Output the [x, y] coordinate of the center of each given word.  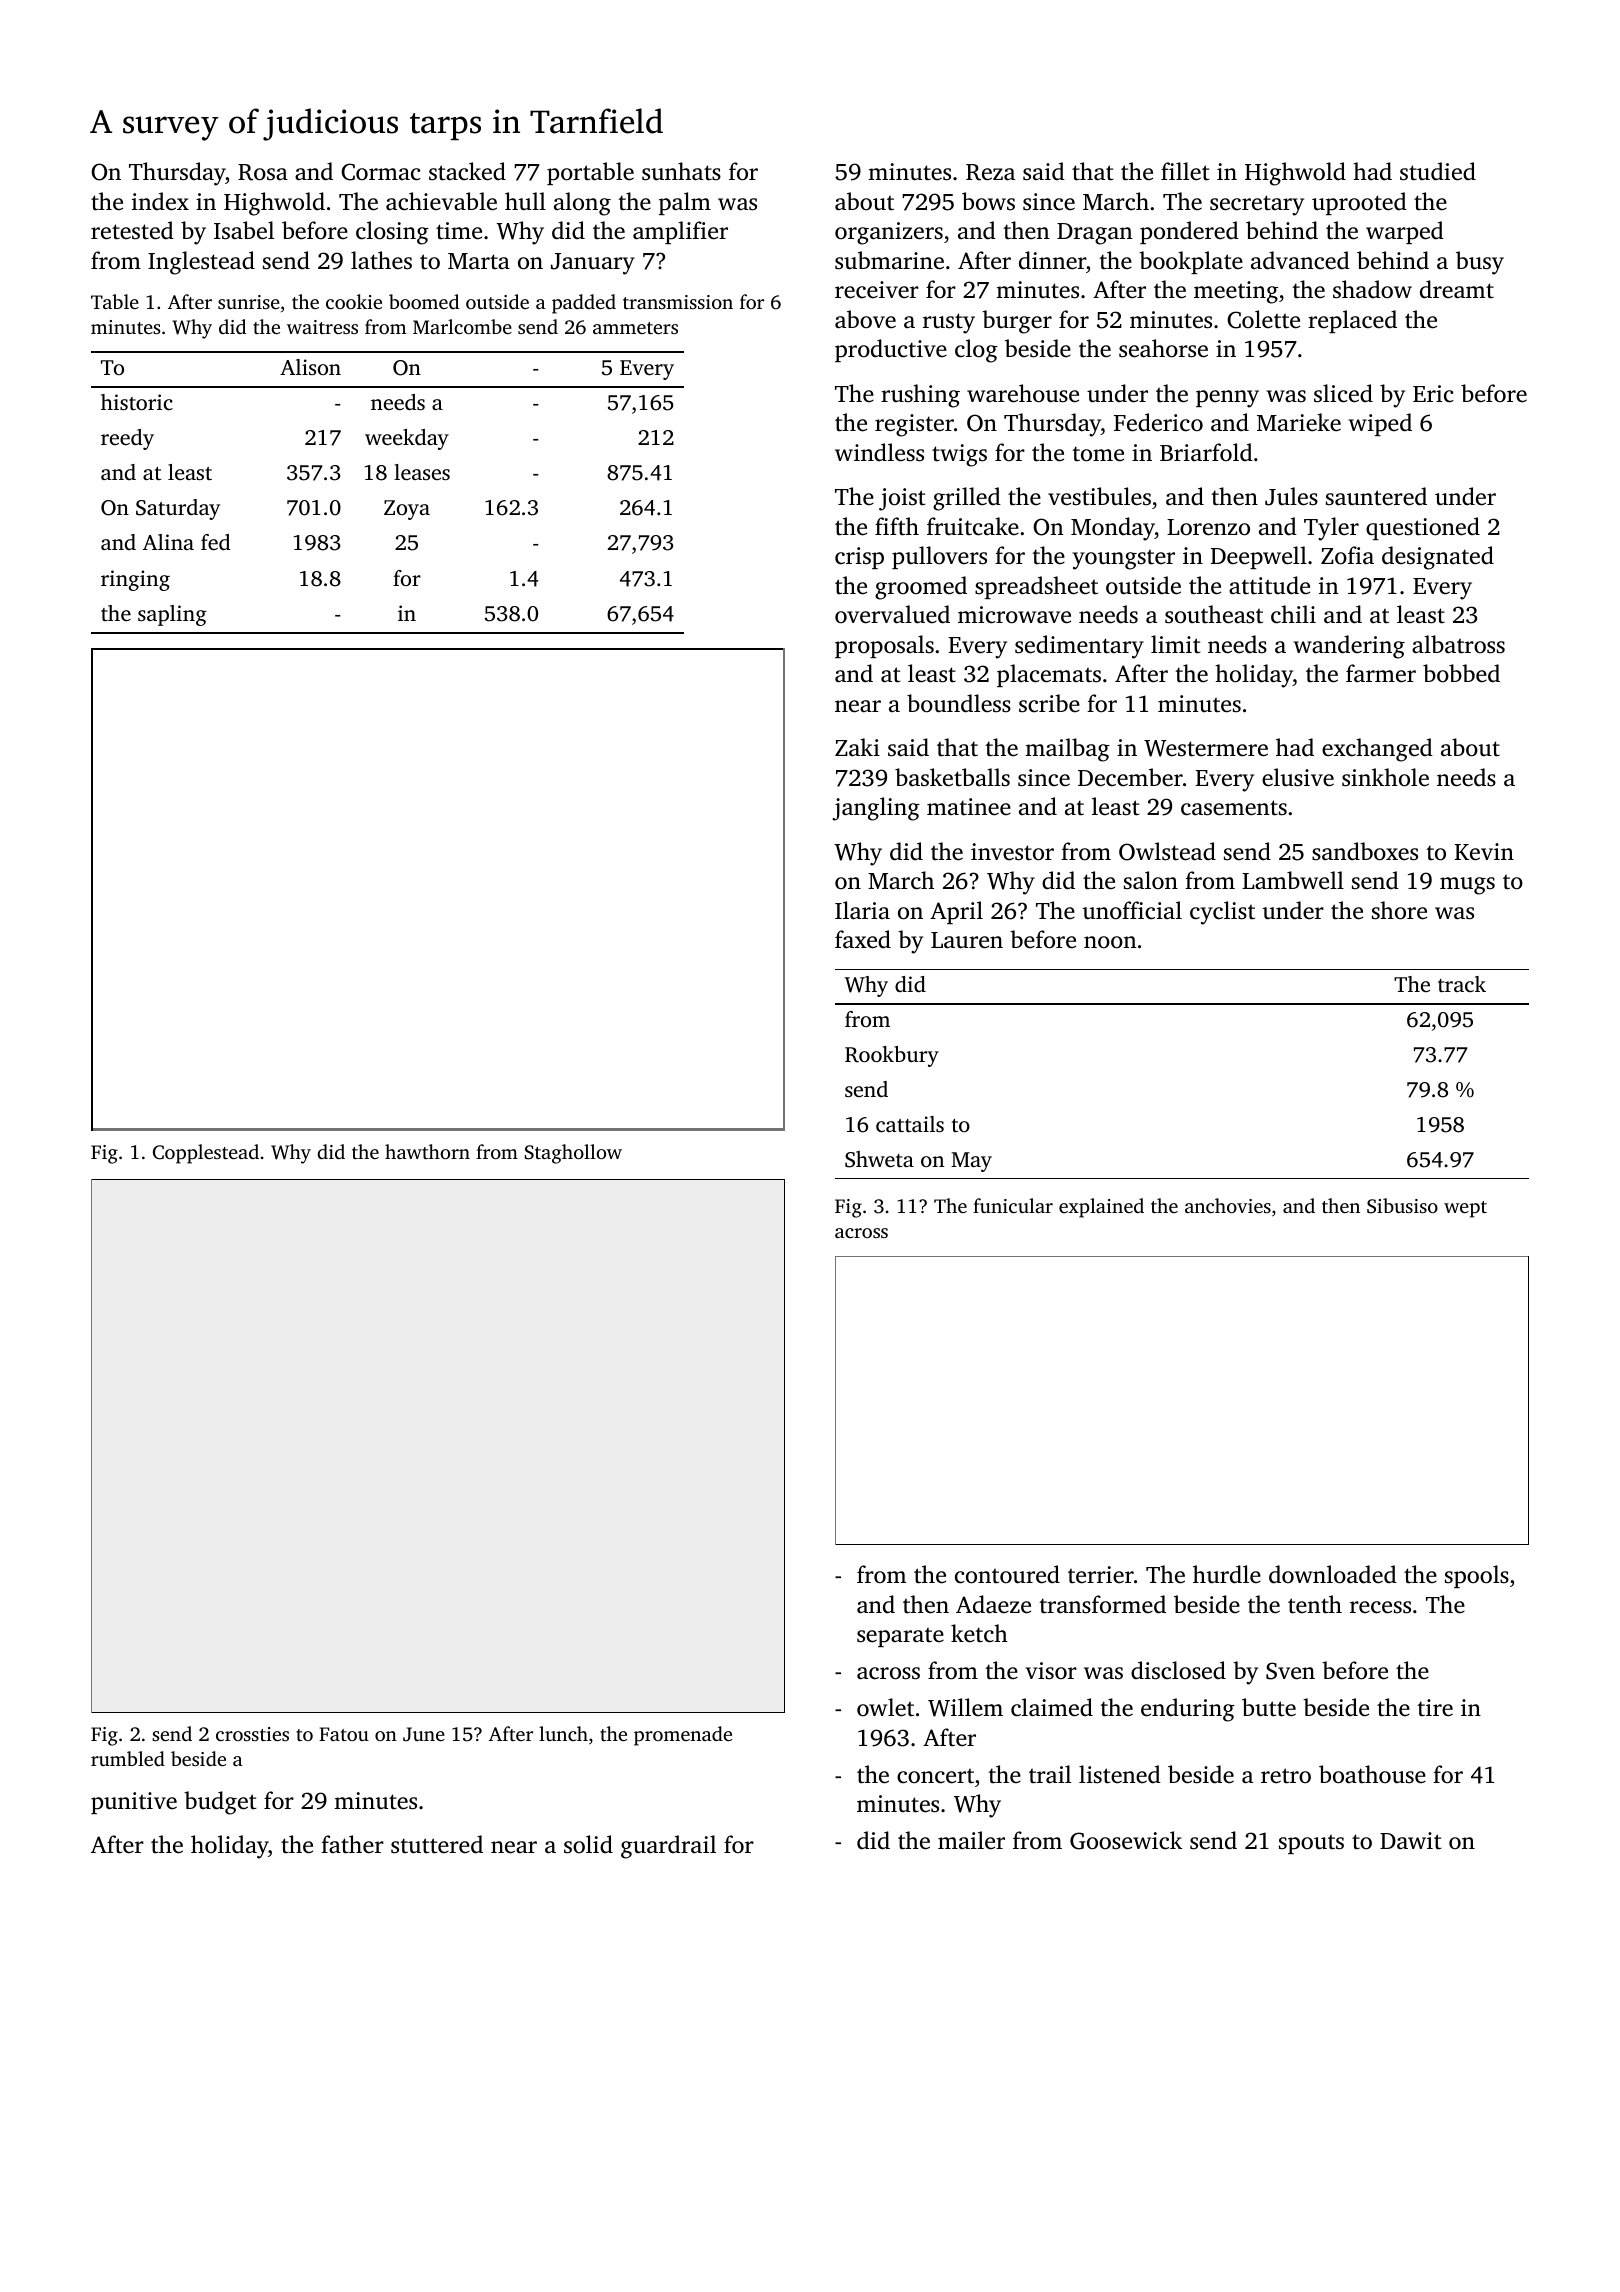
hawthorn [427, 1151]
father [352, 1844]
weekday [407, 439]
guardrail [668, 1847]
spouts [1311, 1844]
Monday [1113, 529]
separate [900, 1637]
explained [1101, 1208]
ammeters [635, 328]
